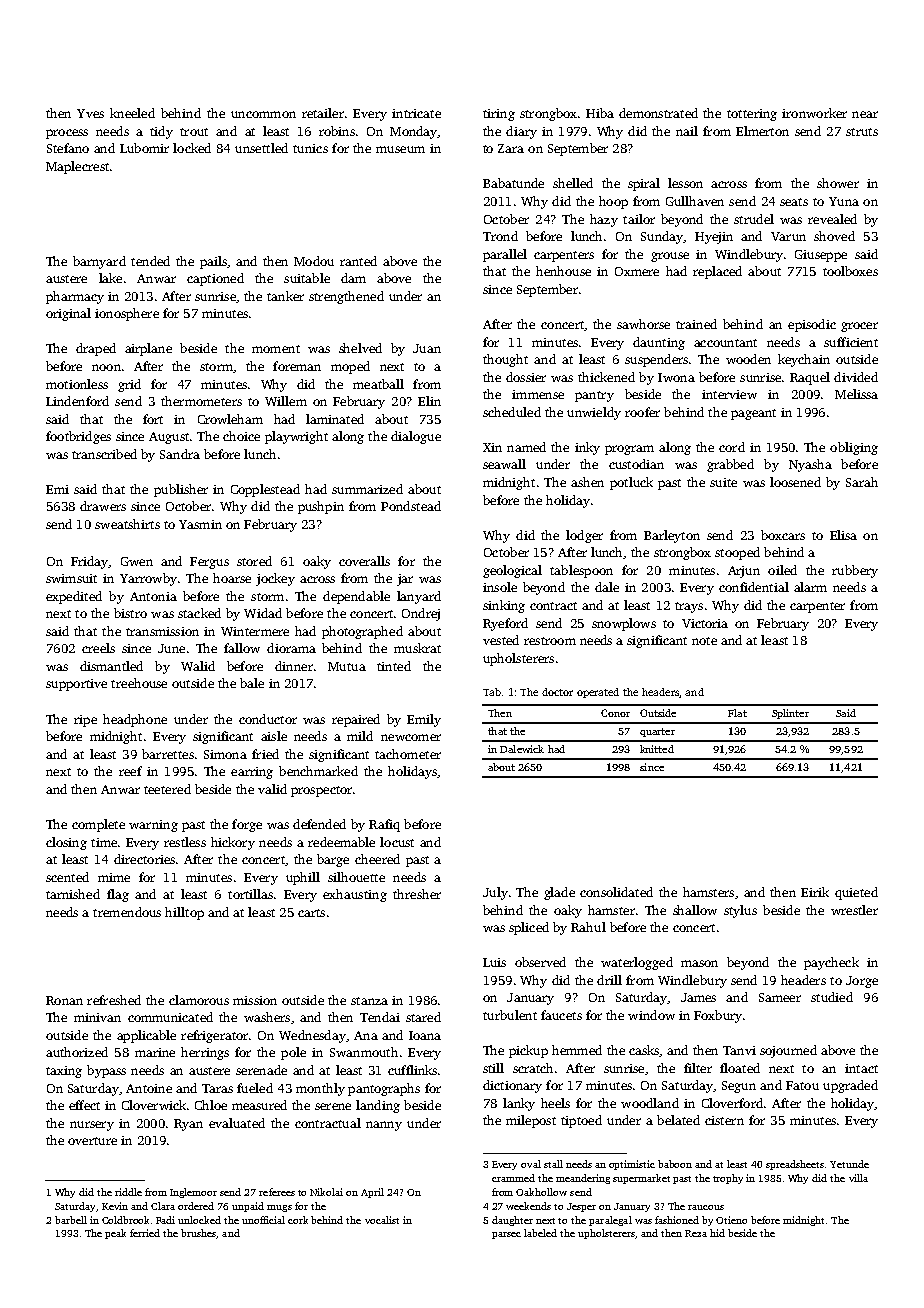  I want to click on stylus, so click(740, 911).
